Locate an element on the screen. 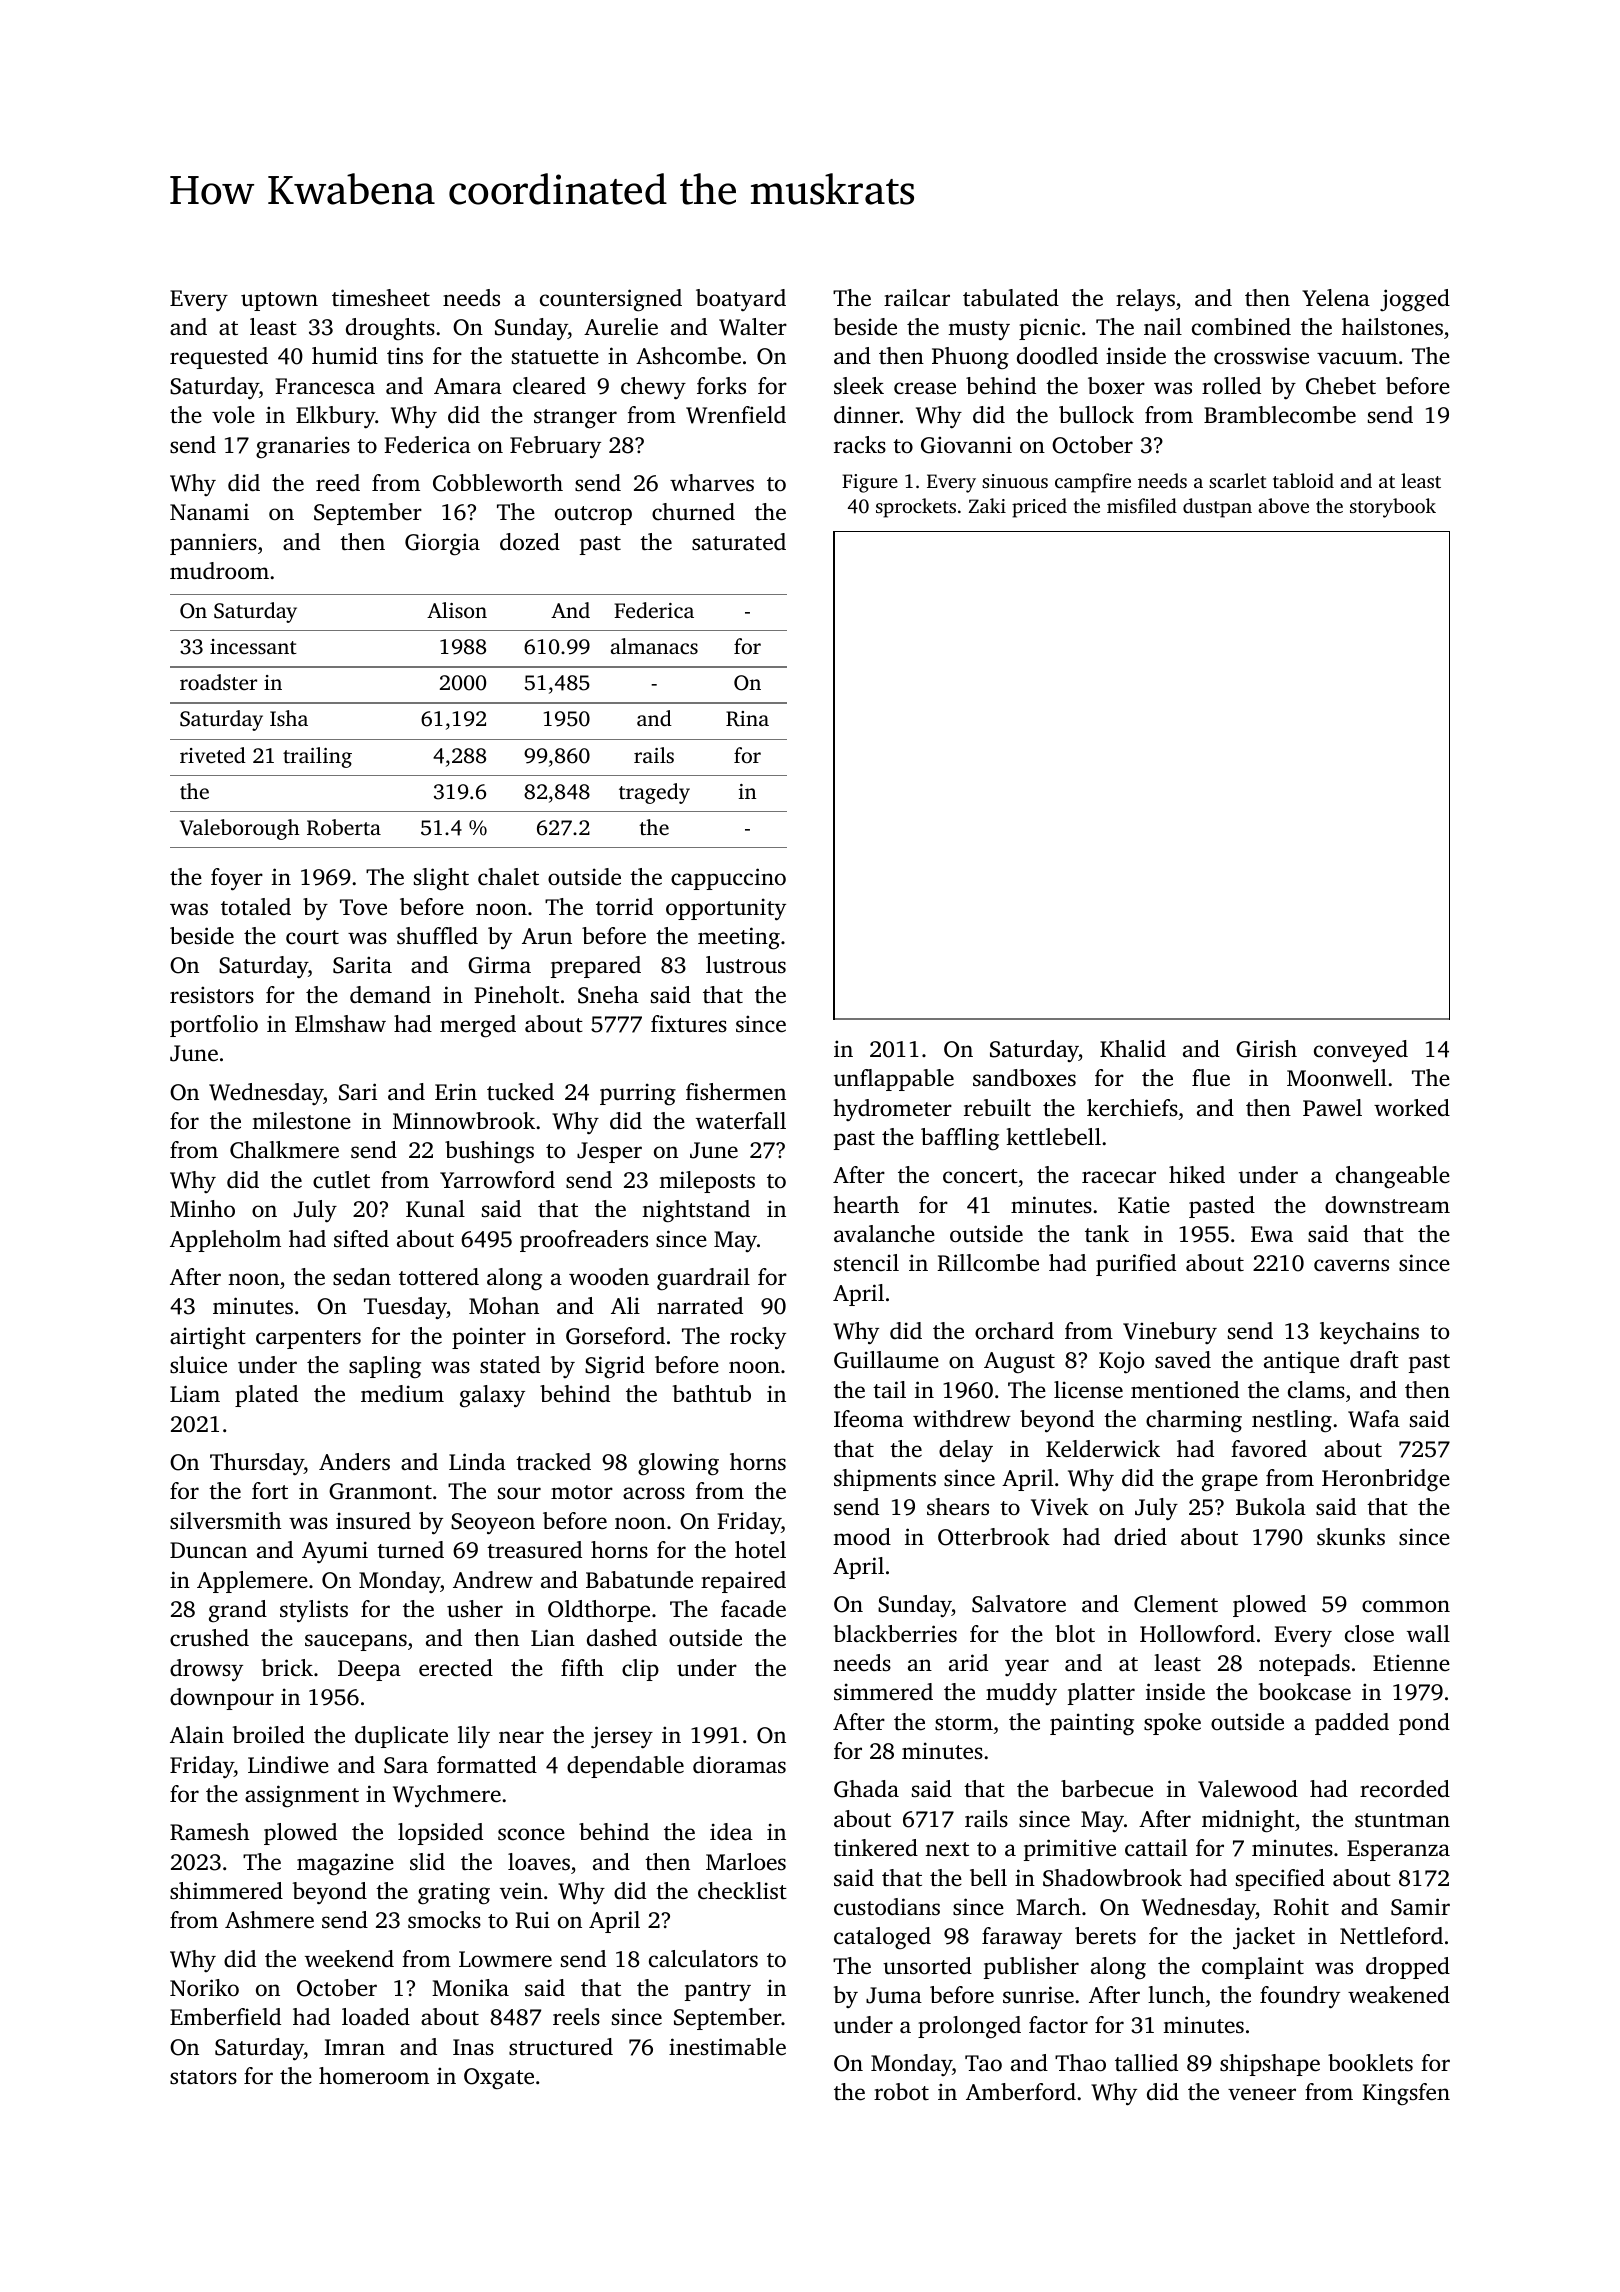  keychains is located at coordinates (1369, 1333).
